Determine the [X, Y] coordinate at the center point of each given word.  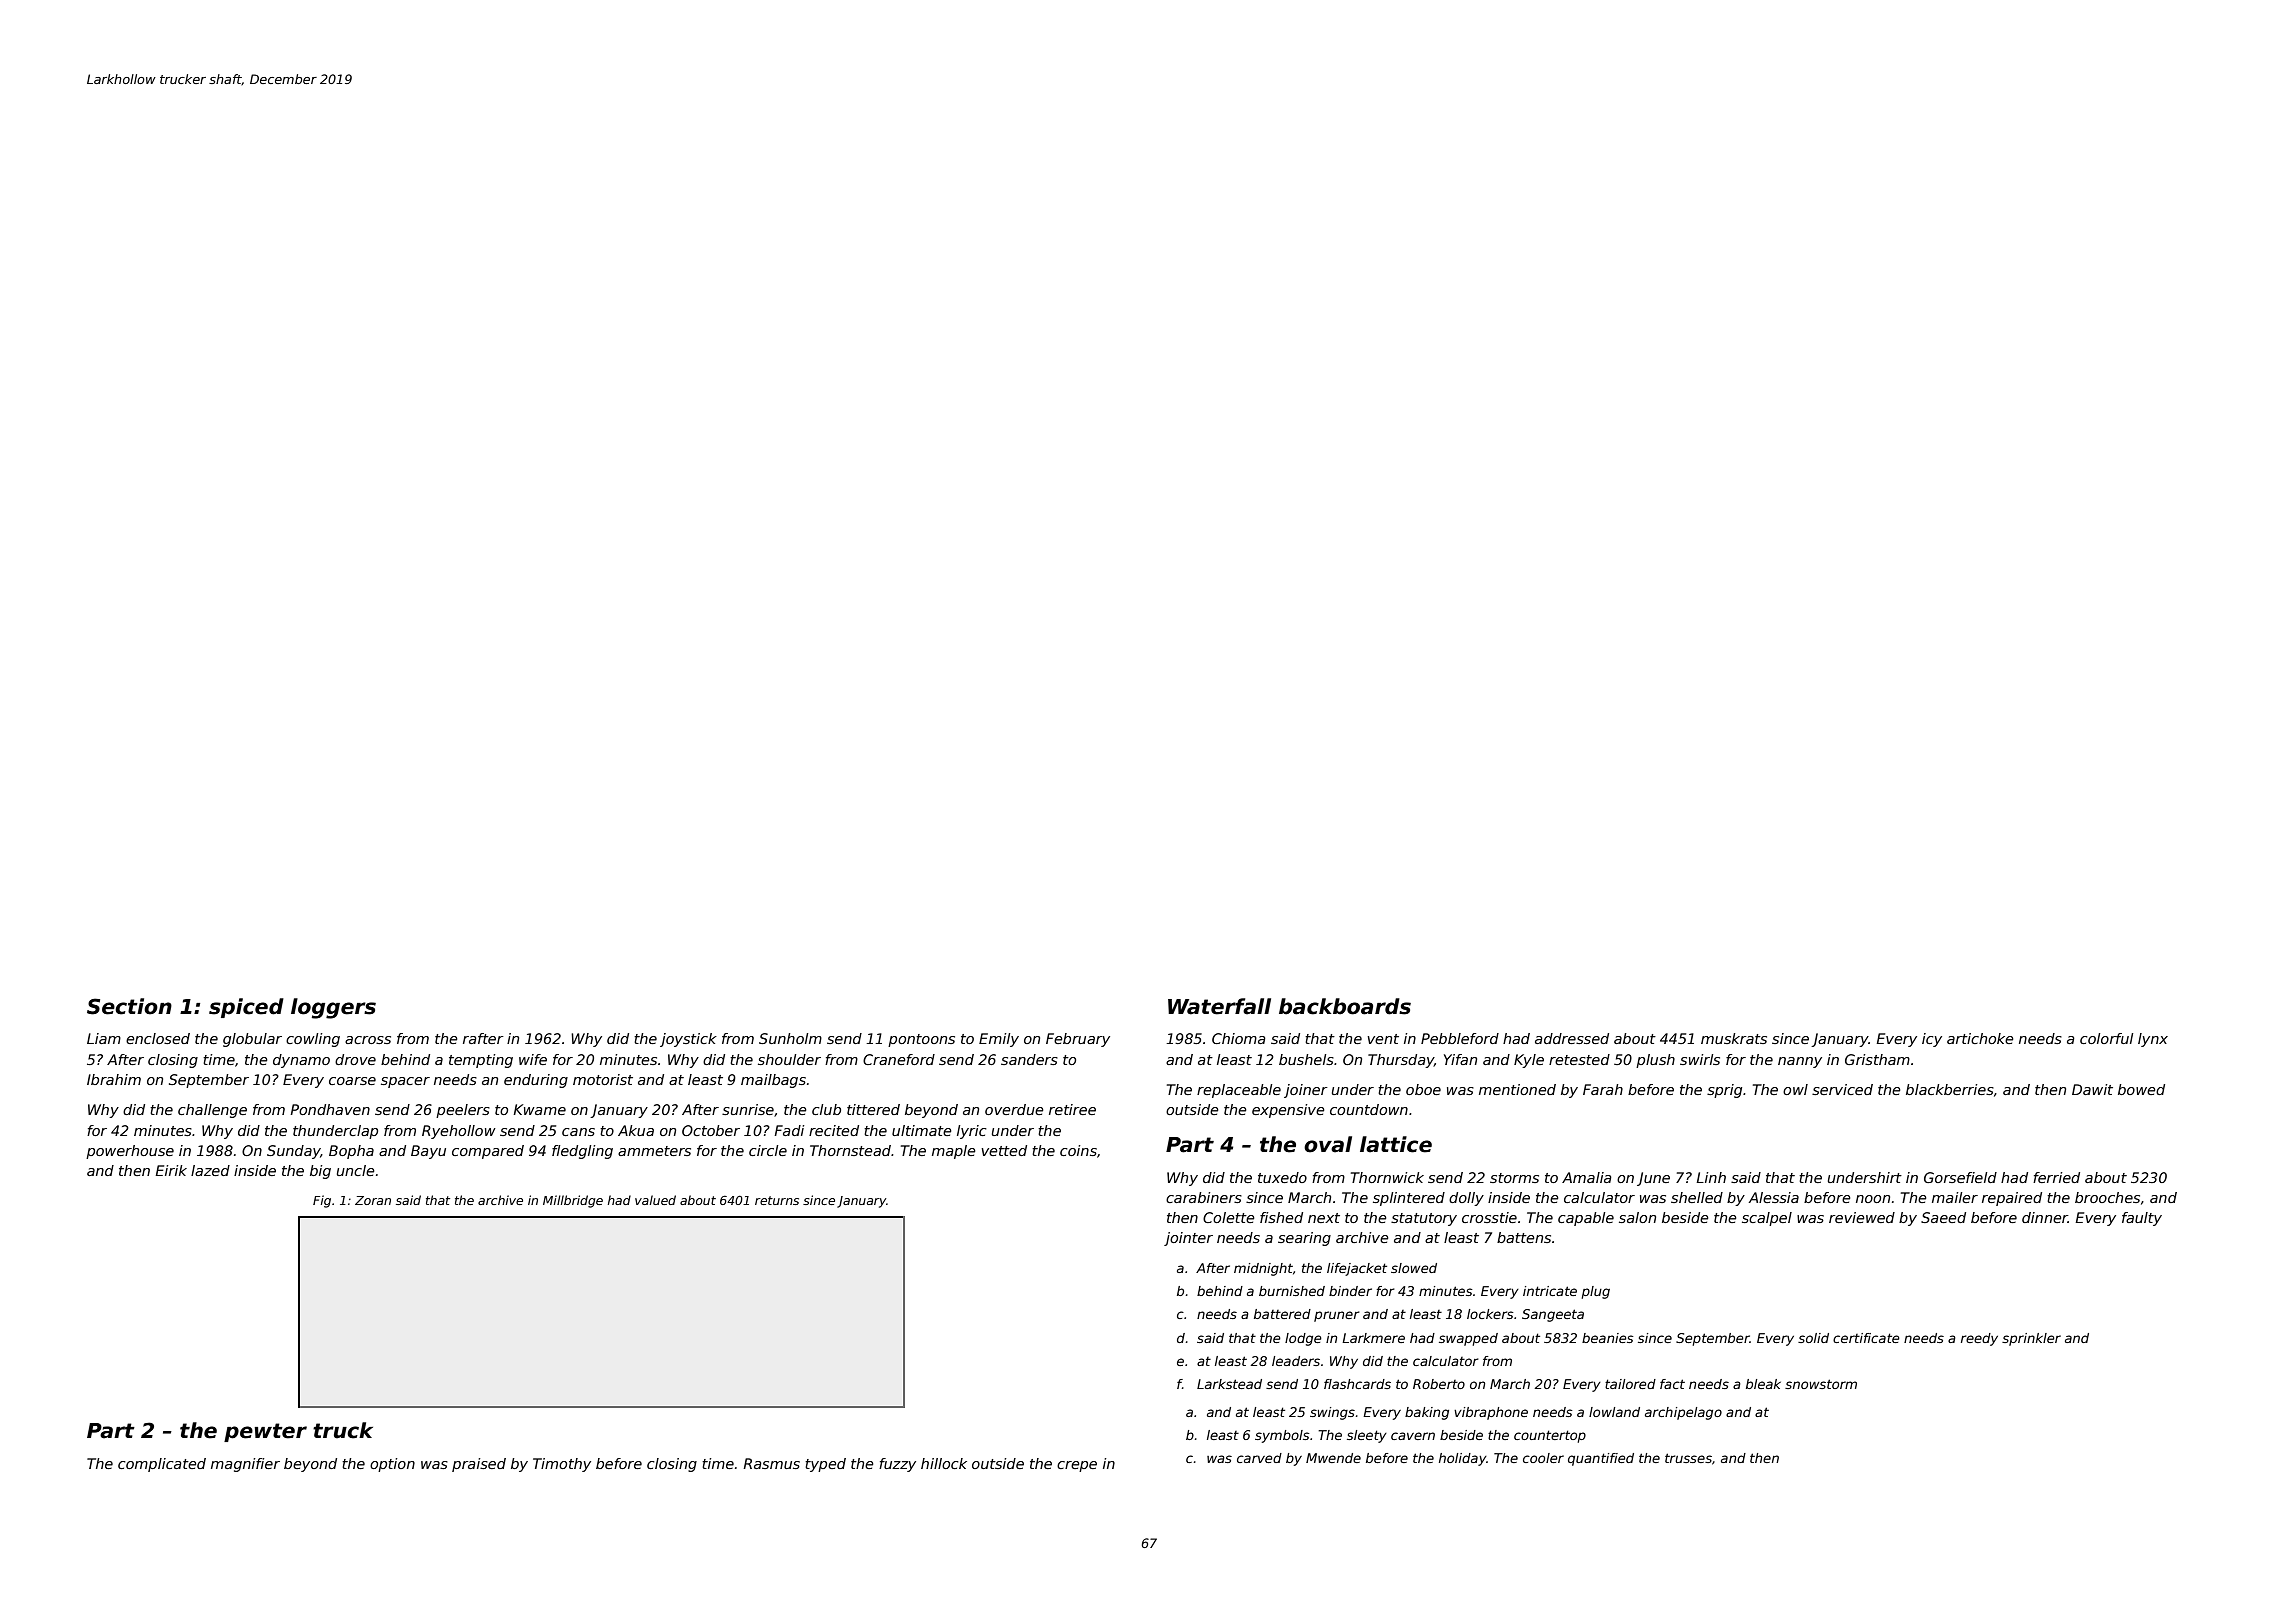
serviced [1842, 1089]
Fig [322, 1201]
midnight [1263, 1269]
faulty [2142, 1219]
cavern [1413, 1436]
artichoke [1980, 1038]
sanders [1029, 1059]
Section [129, 1006]
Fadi [789, 1130]
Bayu [428, 1152]
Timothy [562, 1465]
